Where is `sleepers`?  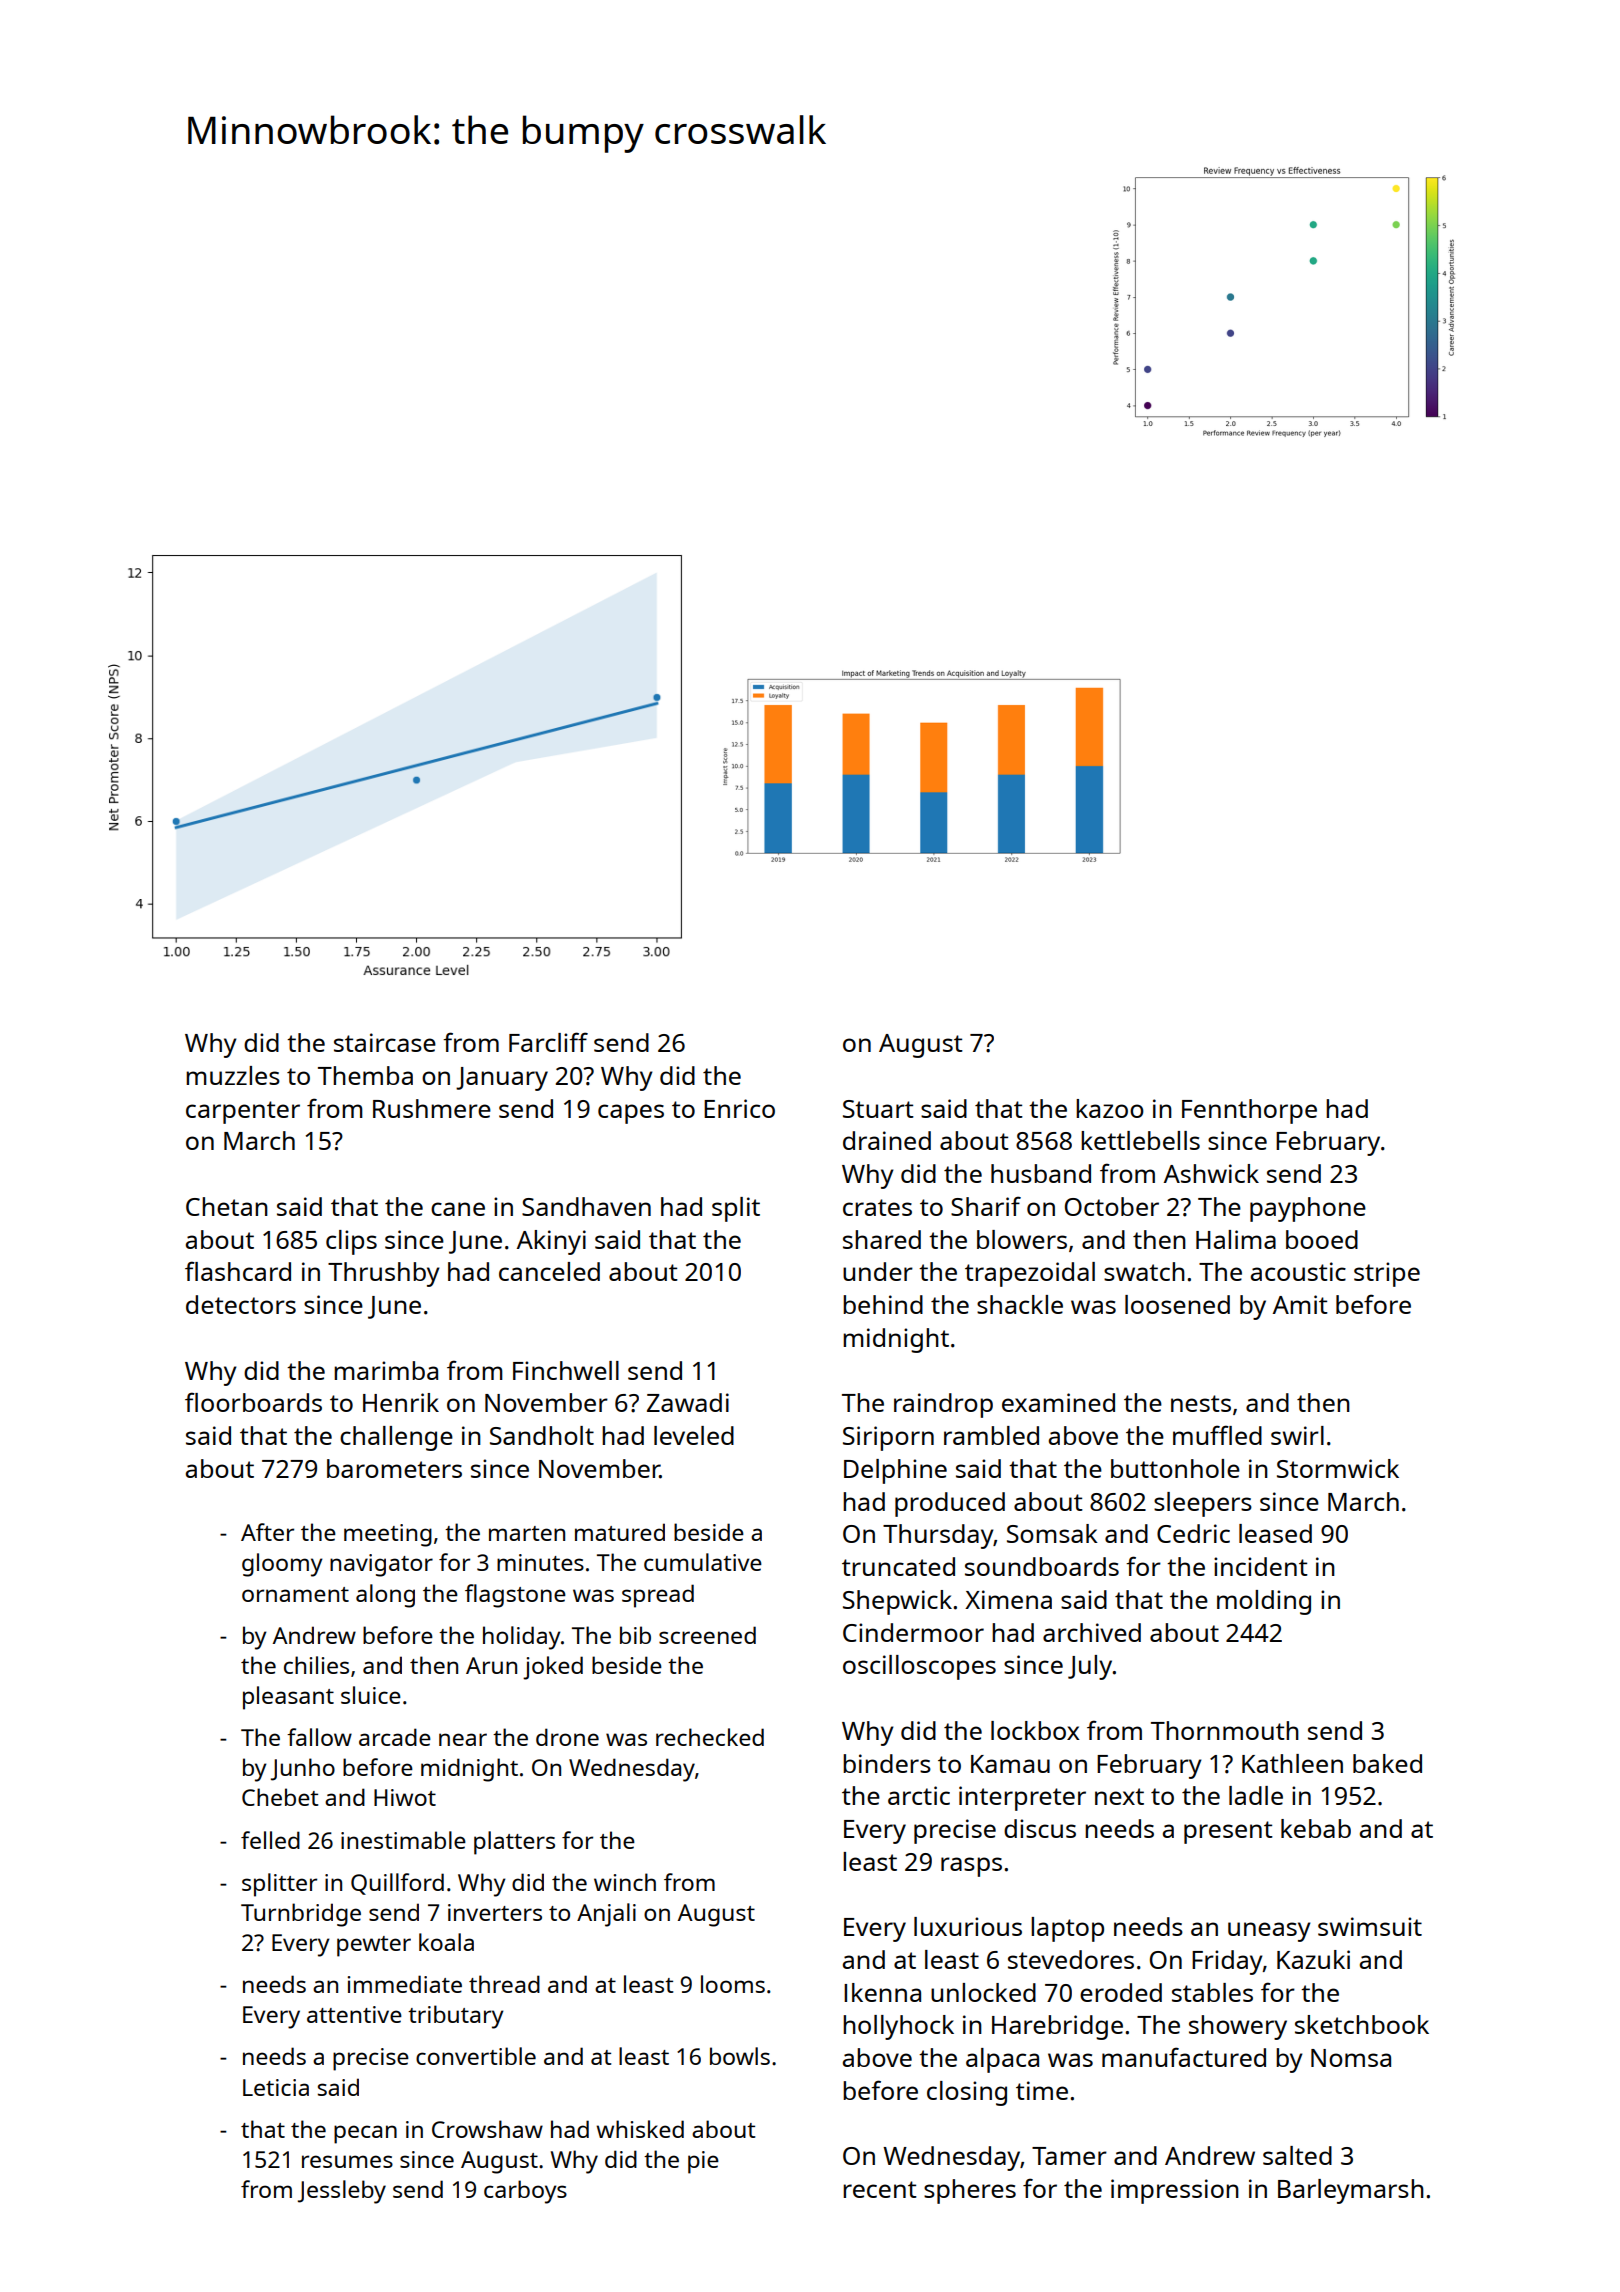
sleepers is located at coordinates (1203, 1504).
